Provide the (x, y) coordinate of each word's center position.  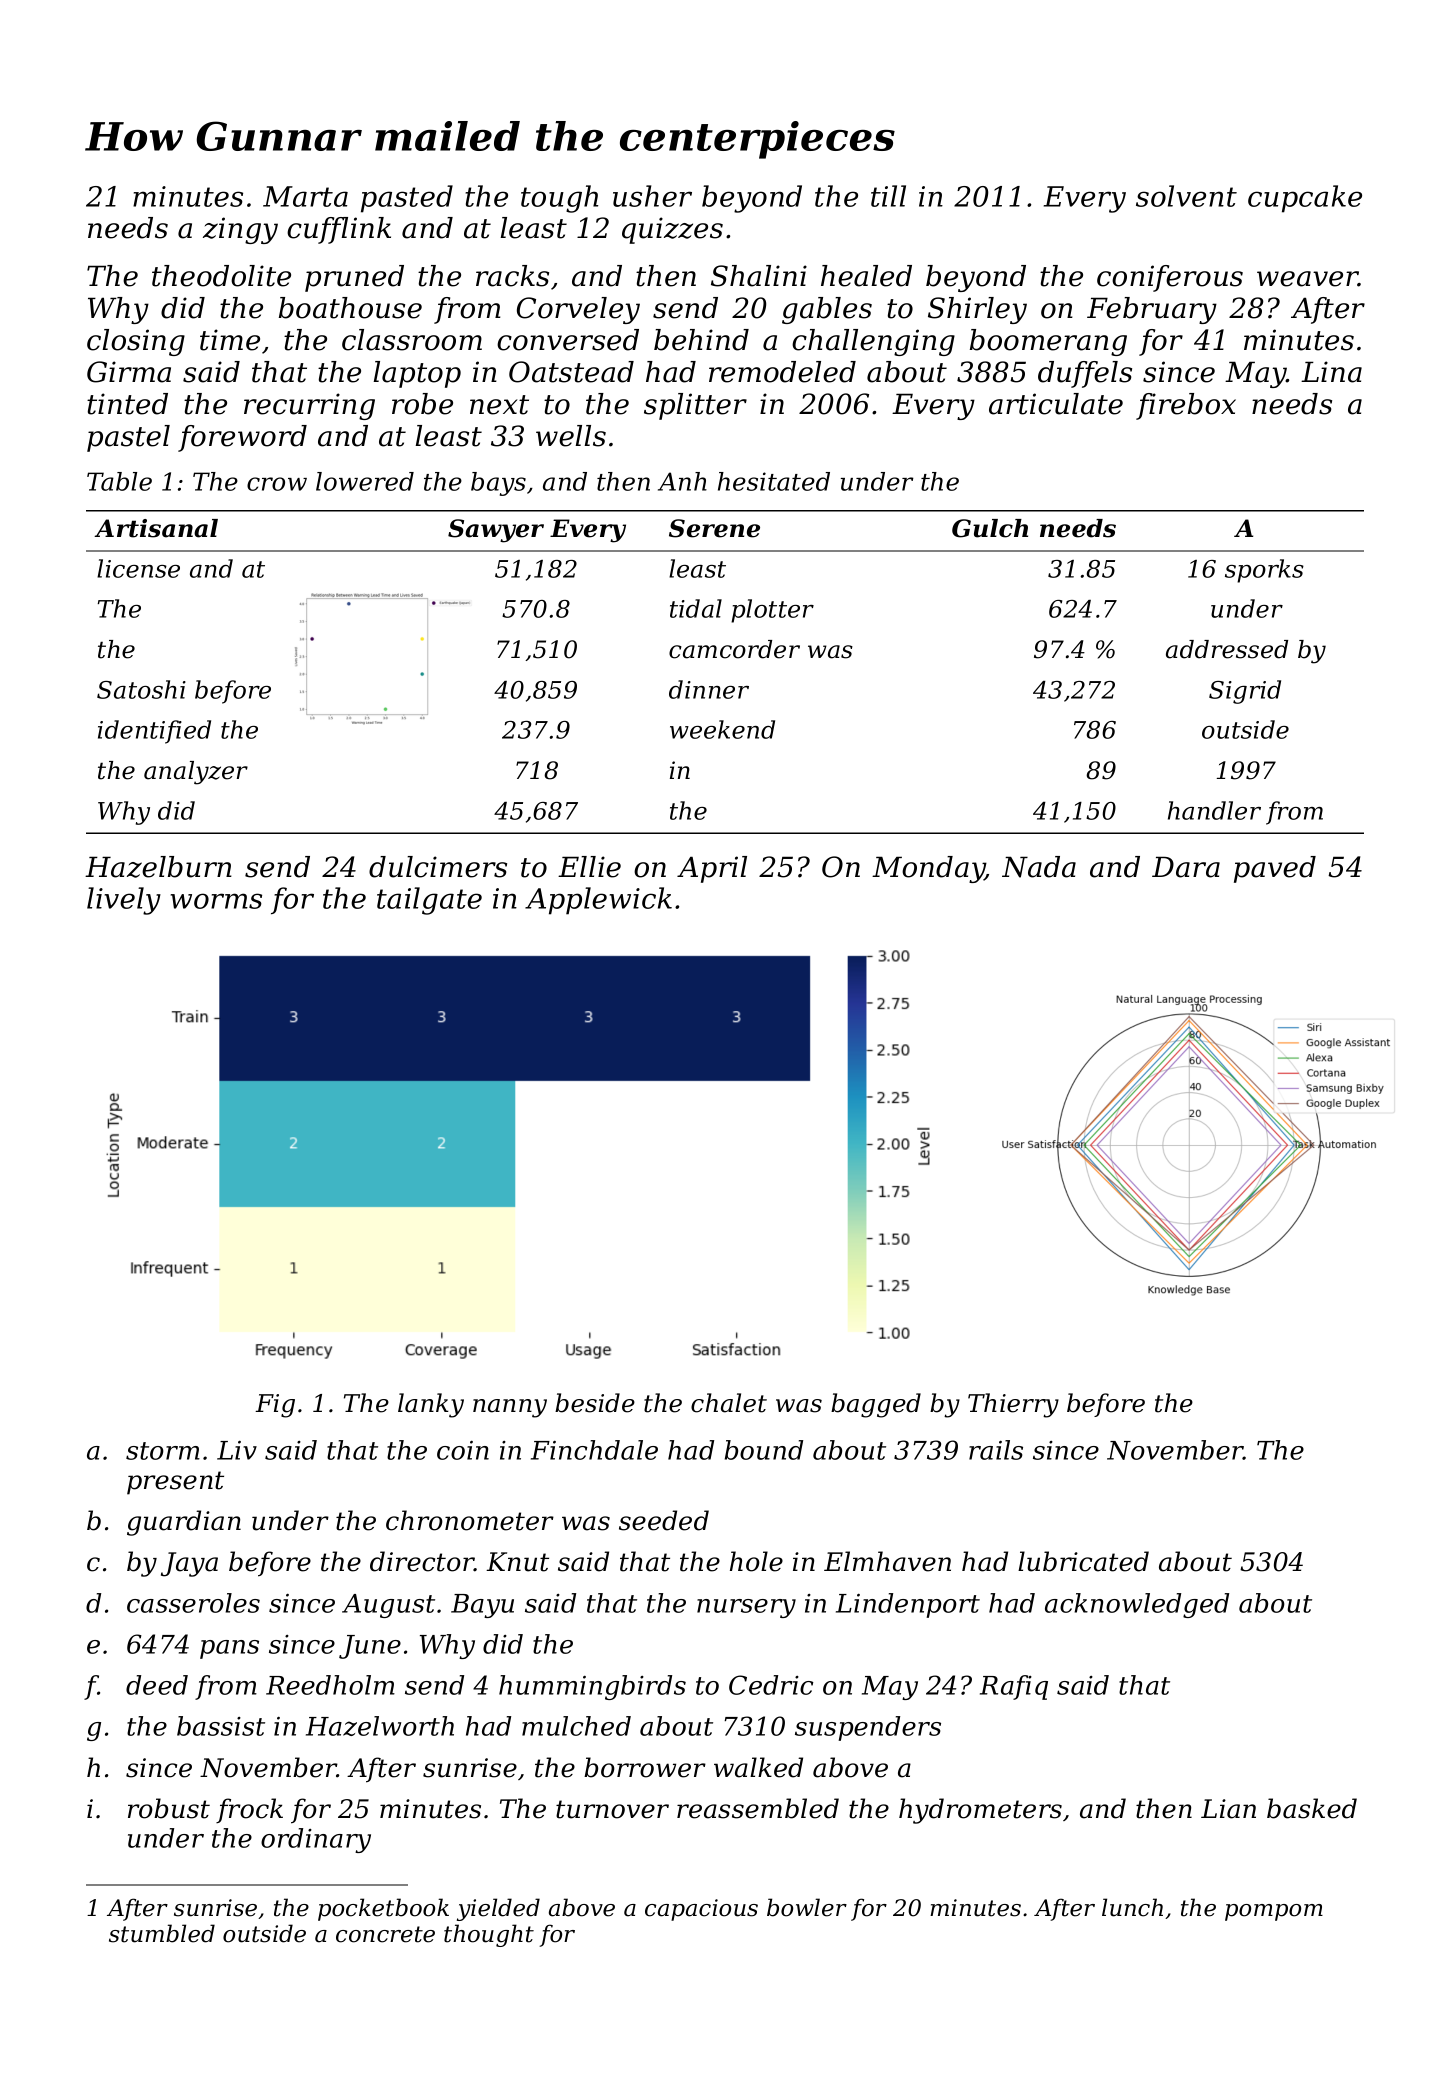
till (888, 196)
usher (652, 196)
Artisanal (156, 528)
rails (996, 1450)
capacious (701, 1910)
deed (157, 1685)
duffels (1085, 374)
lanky (431, 1405)
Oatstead (571, 372)
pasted (407, 199)
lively (124, 901)
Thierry (1013, 1405)
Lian (1228, 1809)
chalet (729, 1403)
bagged (876, 1405)
